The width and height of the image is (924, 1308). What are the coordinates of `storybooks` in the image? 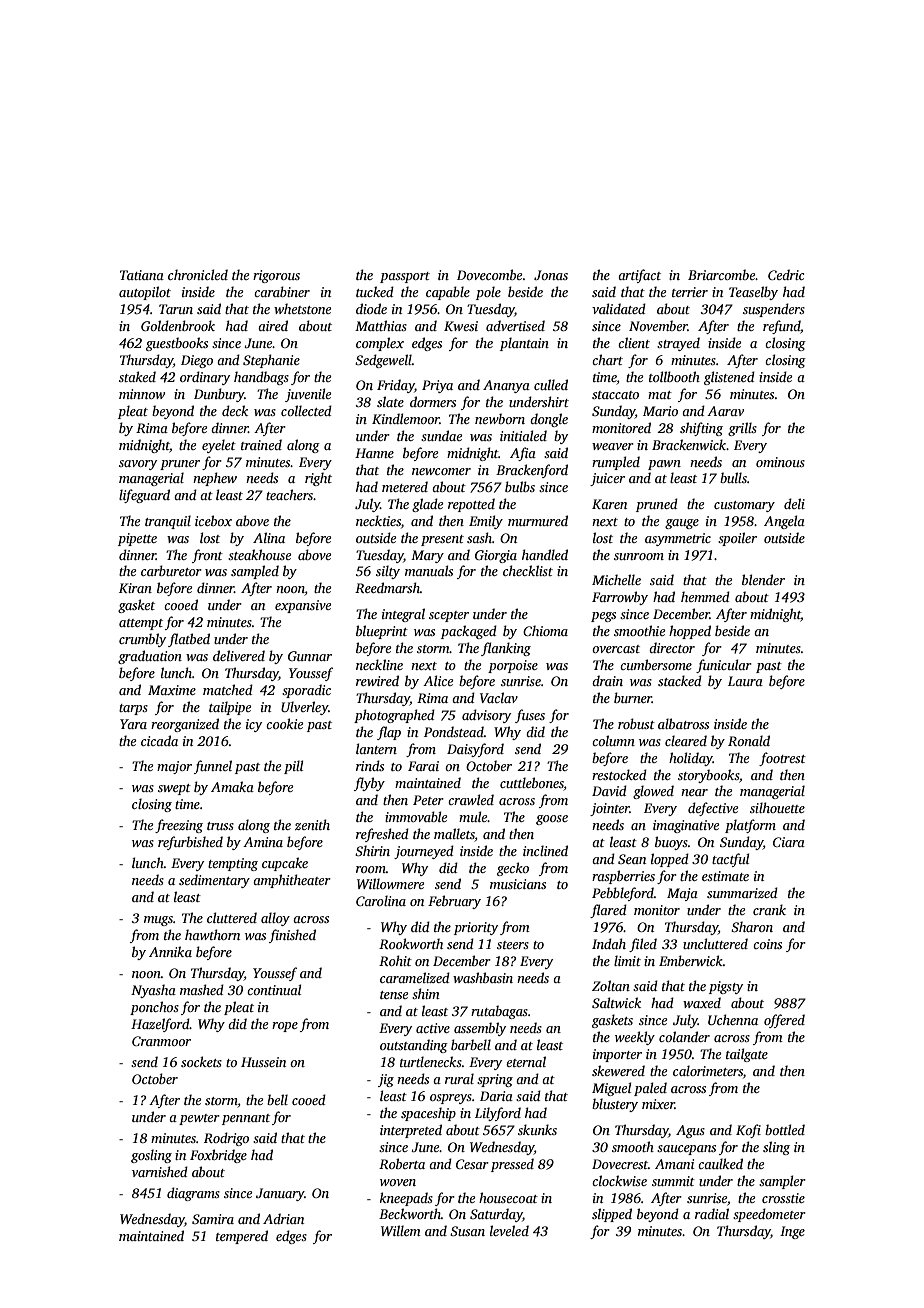 It's located at (708, 776).
